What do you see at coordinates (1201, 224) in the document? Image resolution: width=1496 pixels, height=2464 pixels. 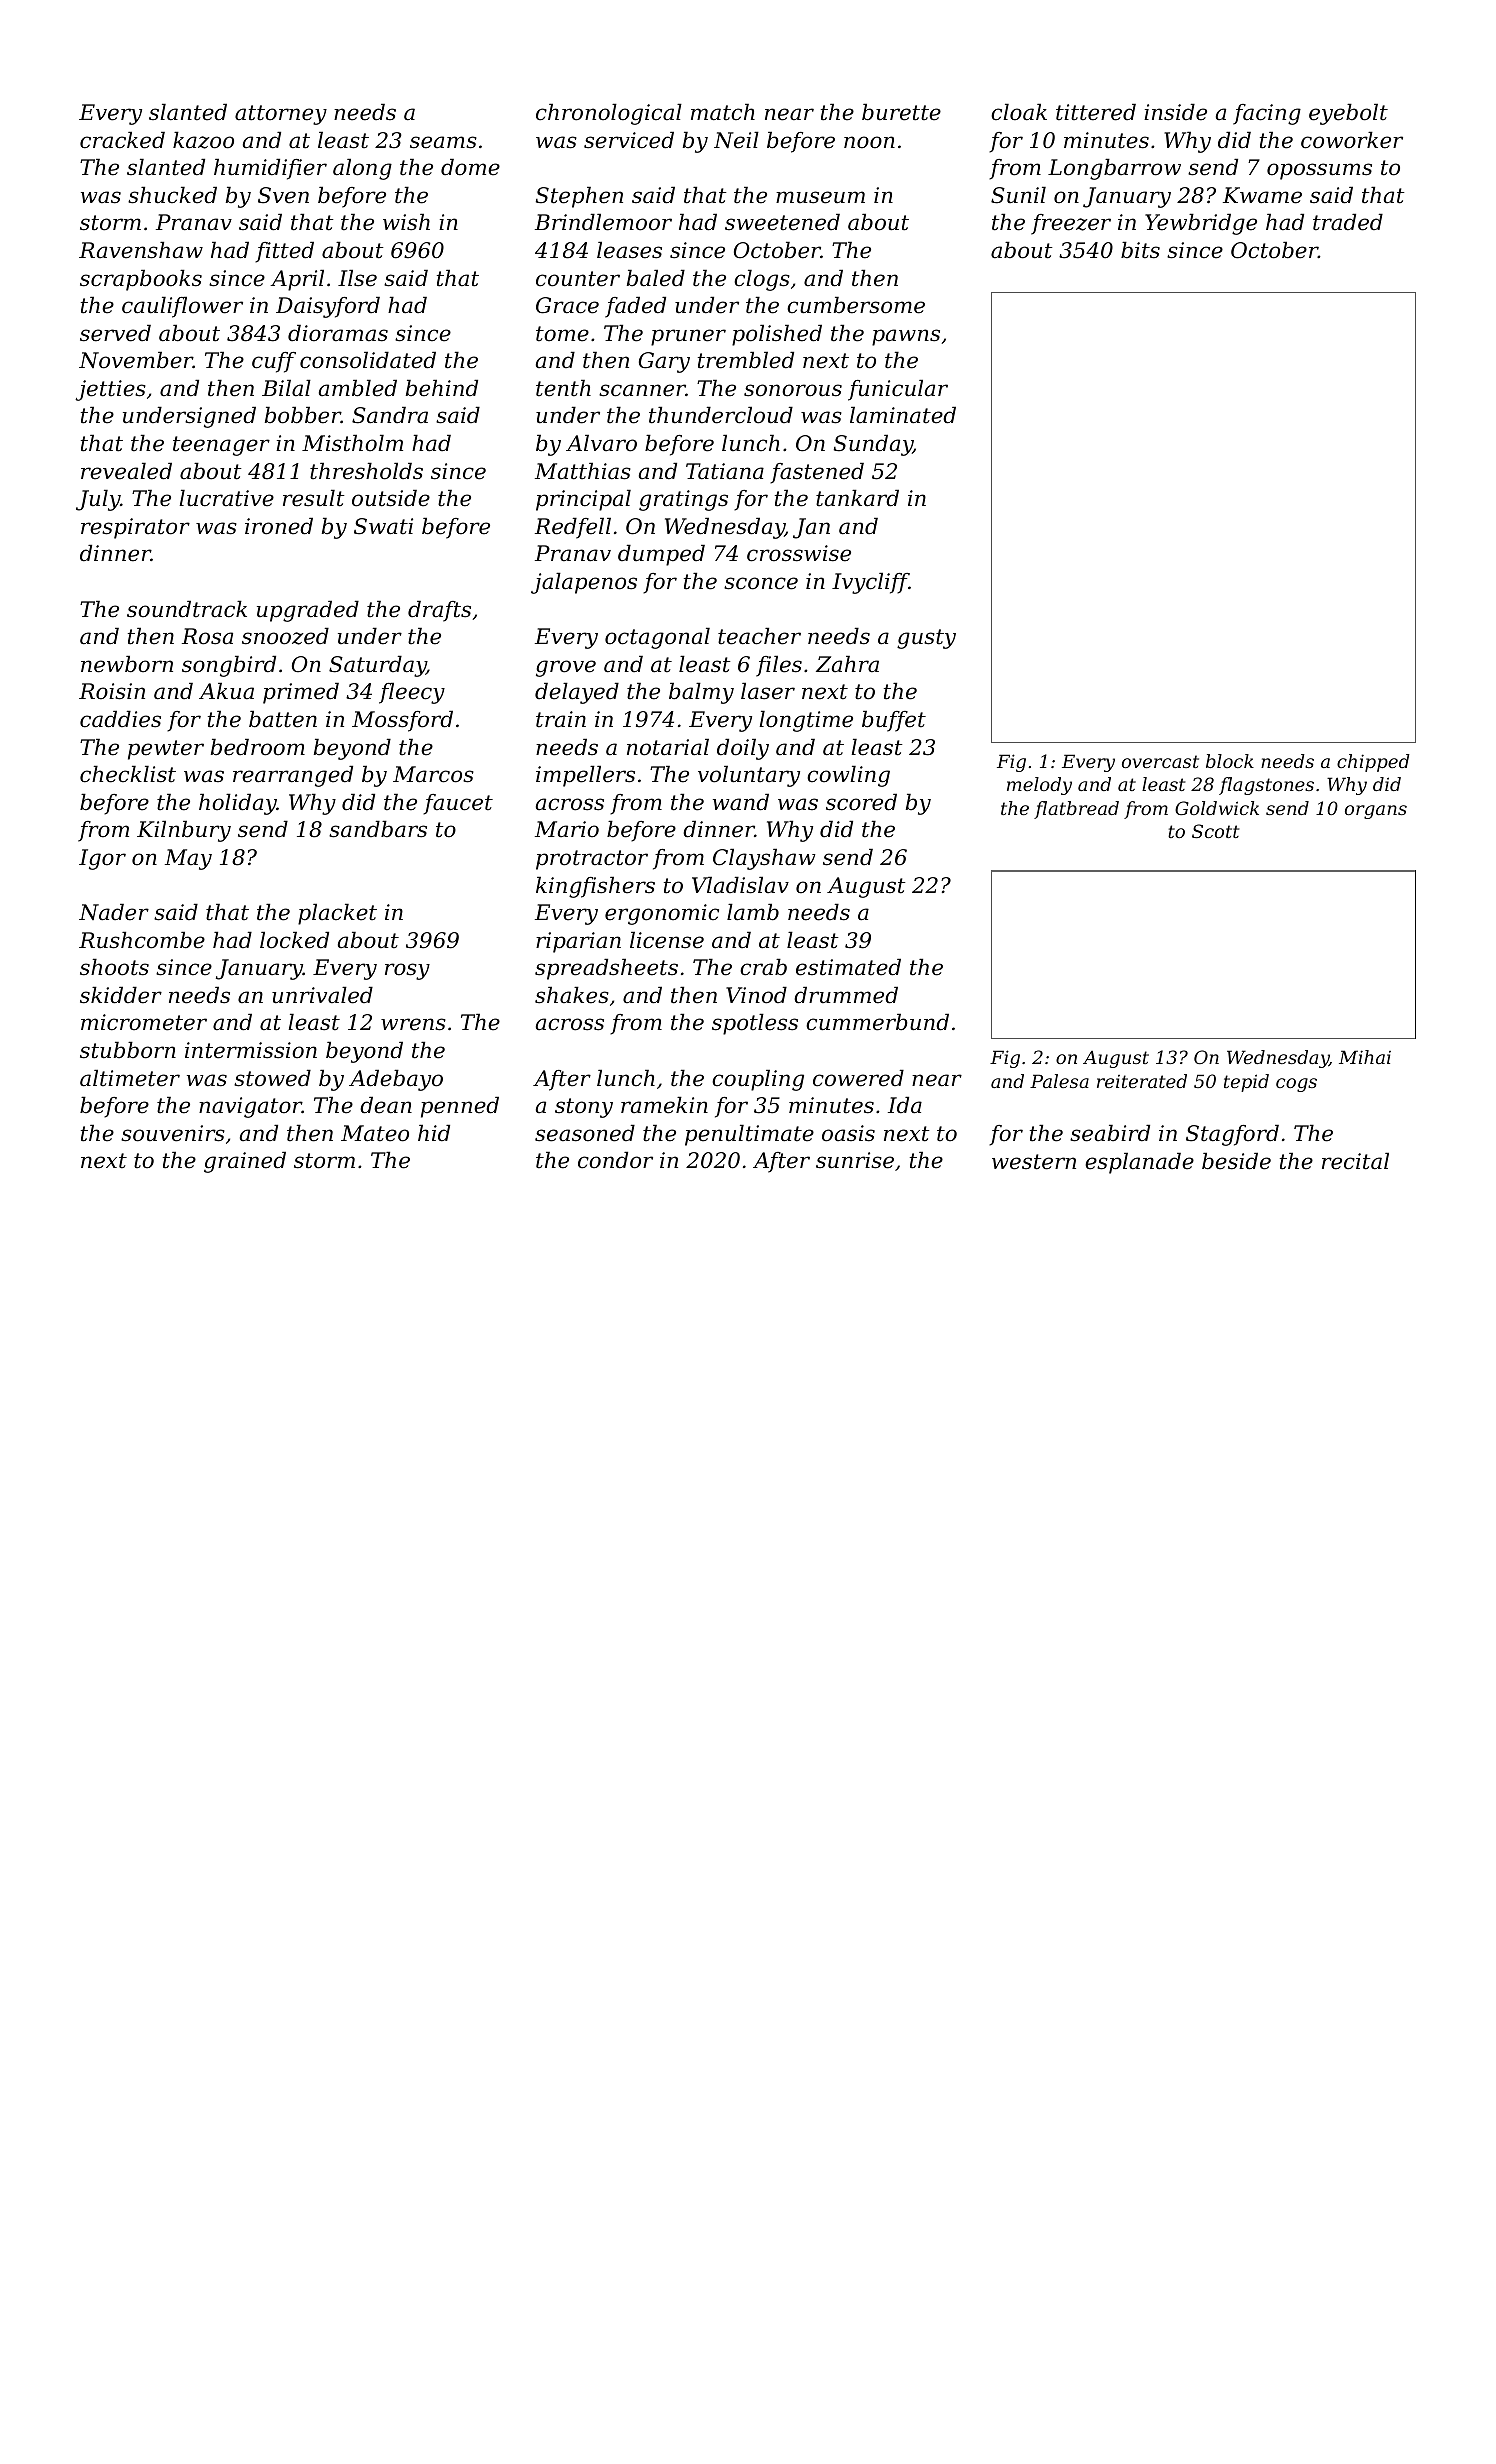 I see `Yewbridge` at bounding box center [1201, 224].
